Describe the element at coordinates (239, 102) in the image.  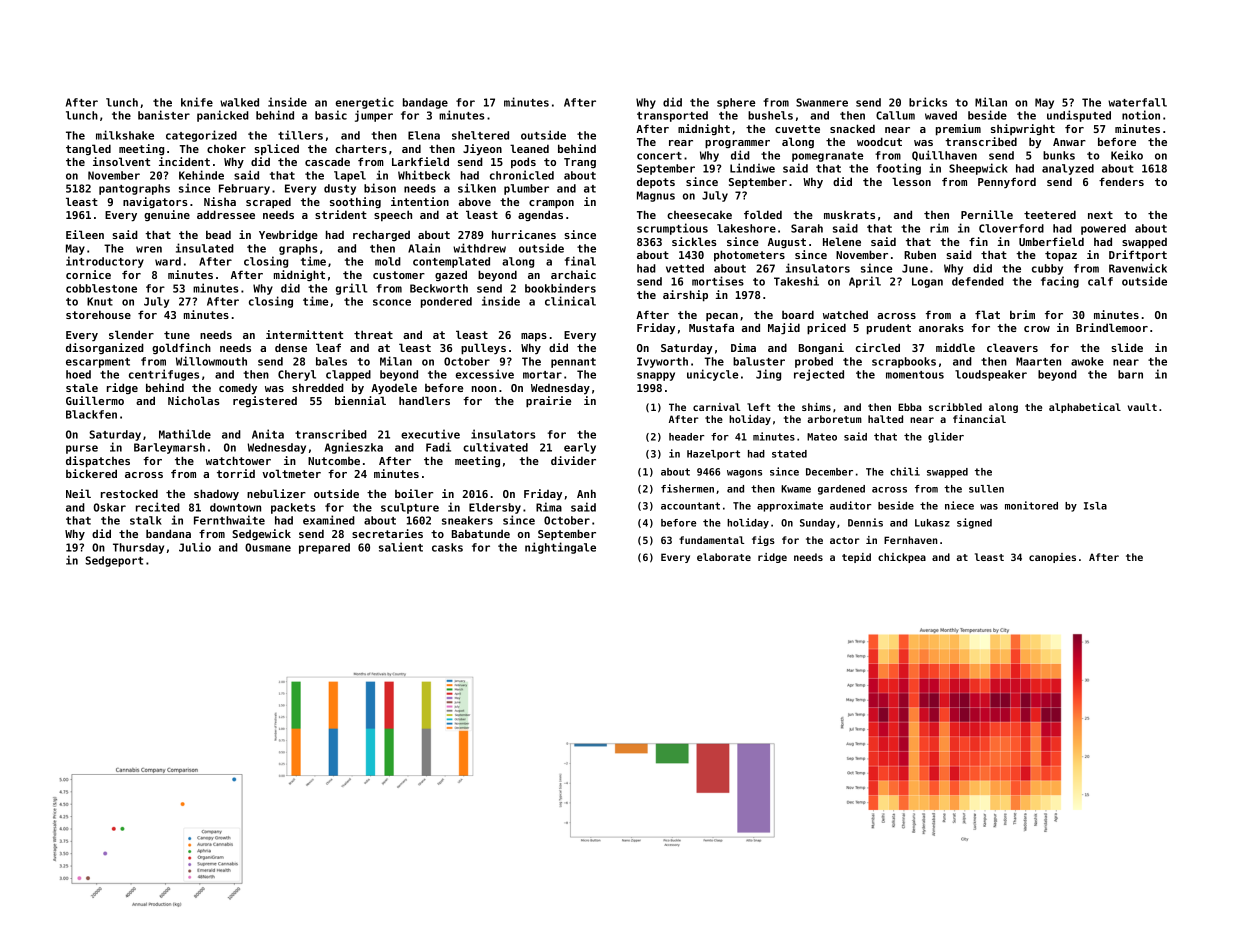
I see `walked` at that location.
